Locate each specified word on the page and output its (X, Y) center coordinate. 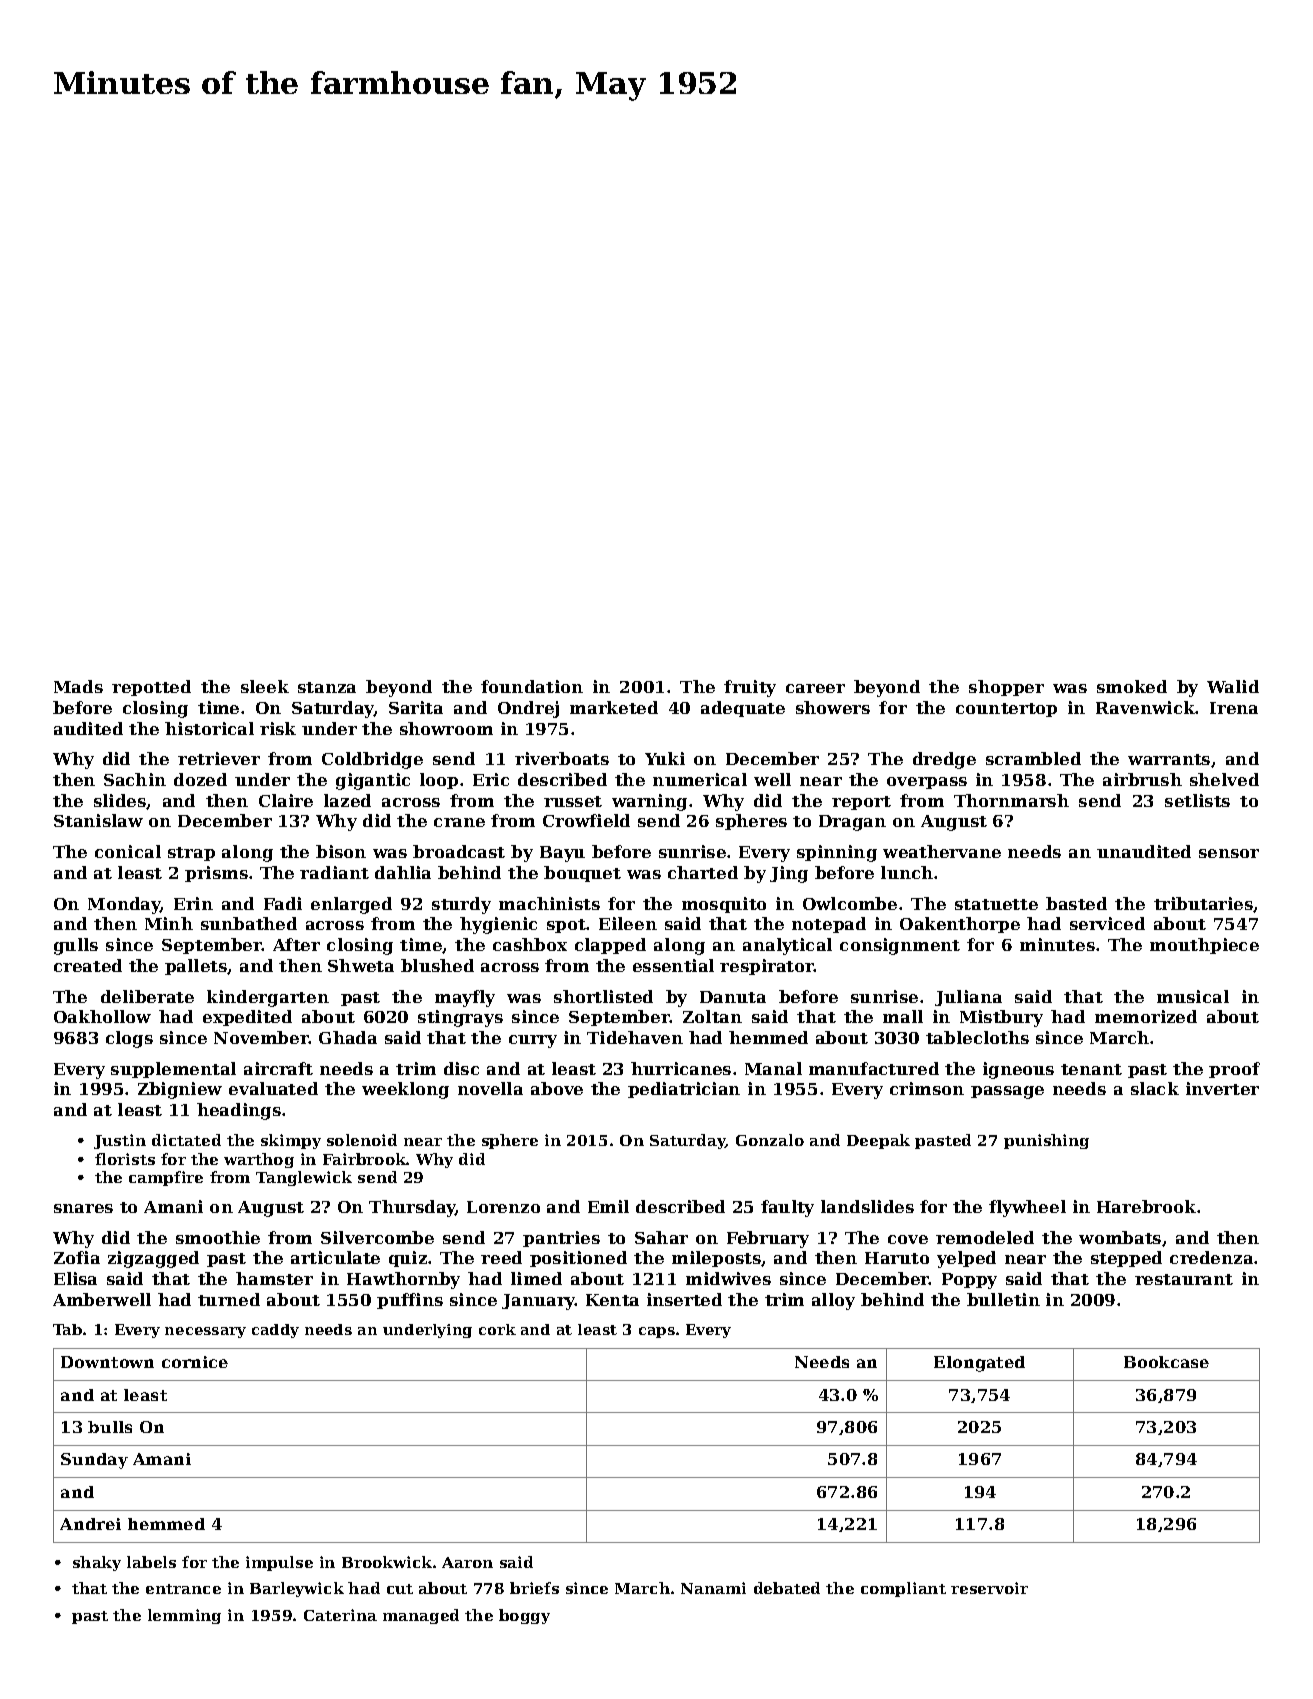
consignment (900, 946)
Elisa (75, 1278)
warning (649, 802)
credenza (1211, 1257)
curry (533, 1041)
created (88, 965)
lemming (184, 1616)
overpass (927, 783)
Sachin (135, 779)
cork (497, 1329)
